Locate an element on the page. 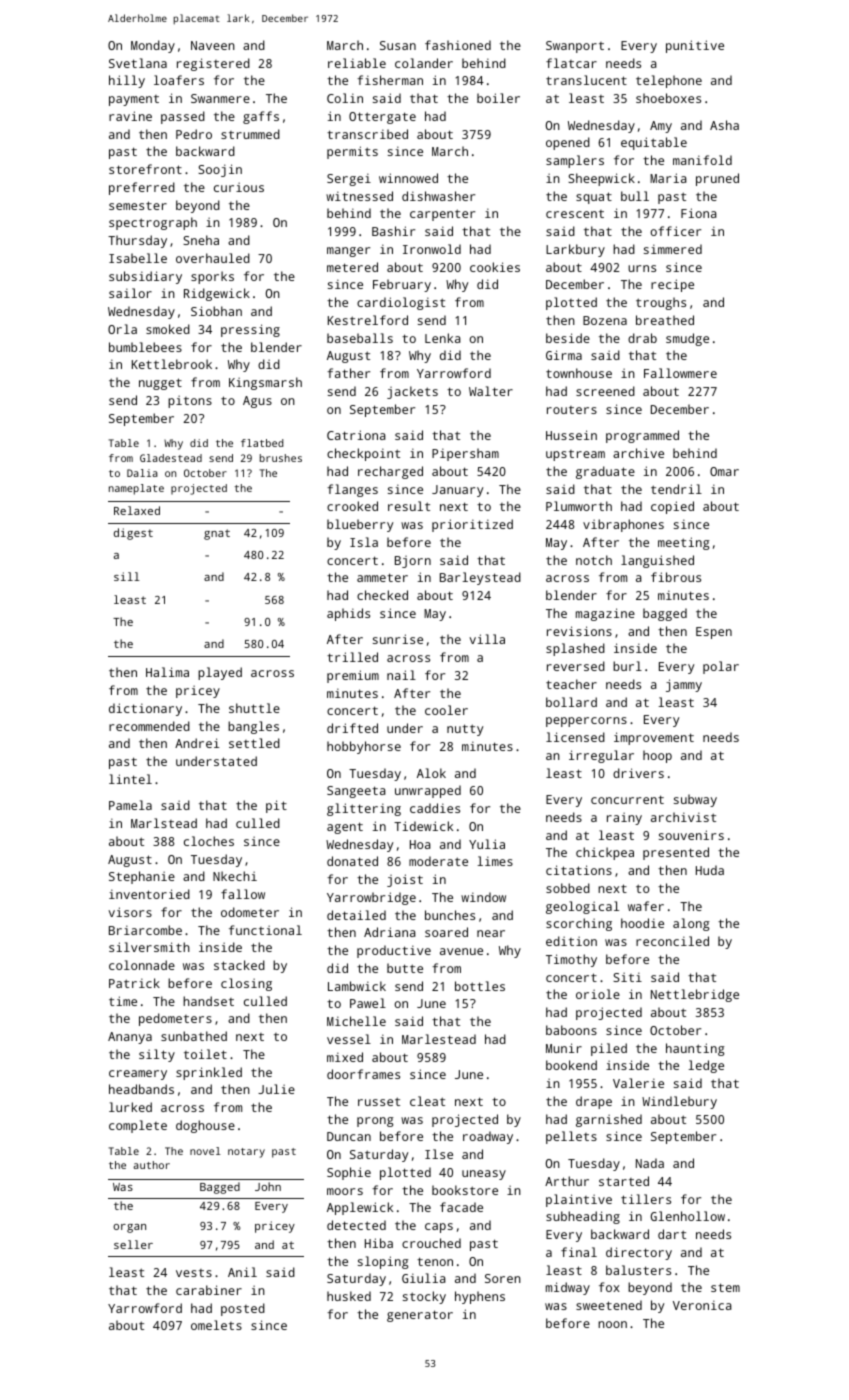 The width and height of the page is (849, 1400). metered is located at coordinates (352, 267).
